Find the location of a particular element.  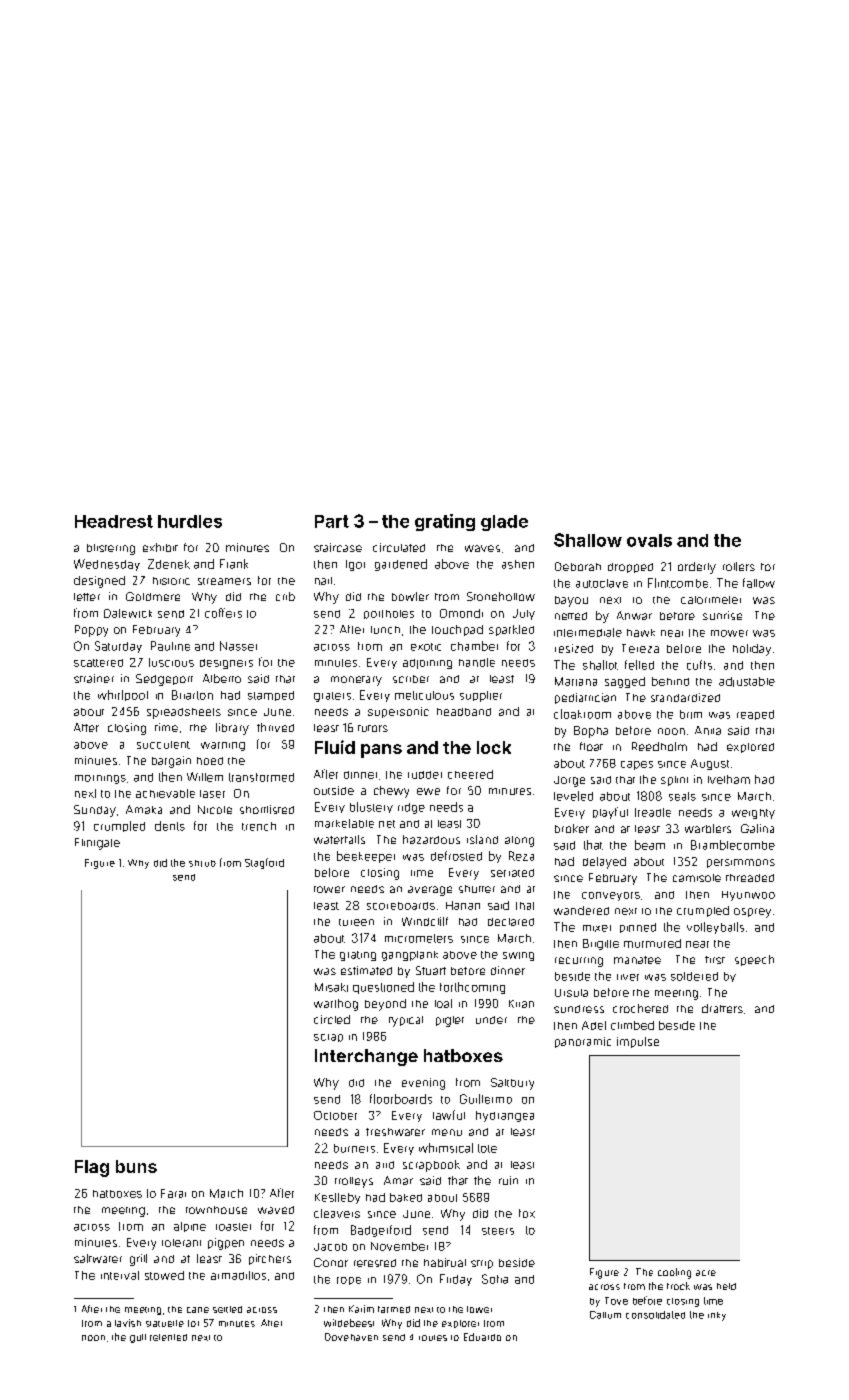

Headrest is located at coordinates (114, 521).
